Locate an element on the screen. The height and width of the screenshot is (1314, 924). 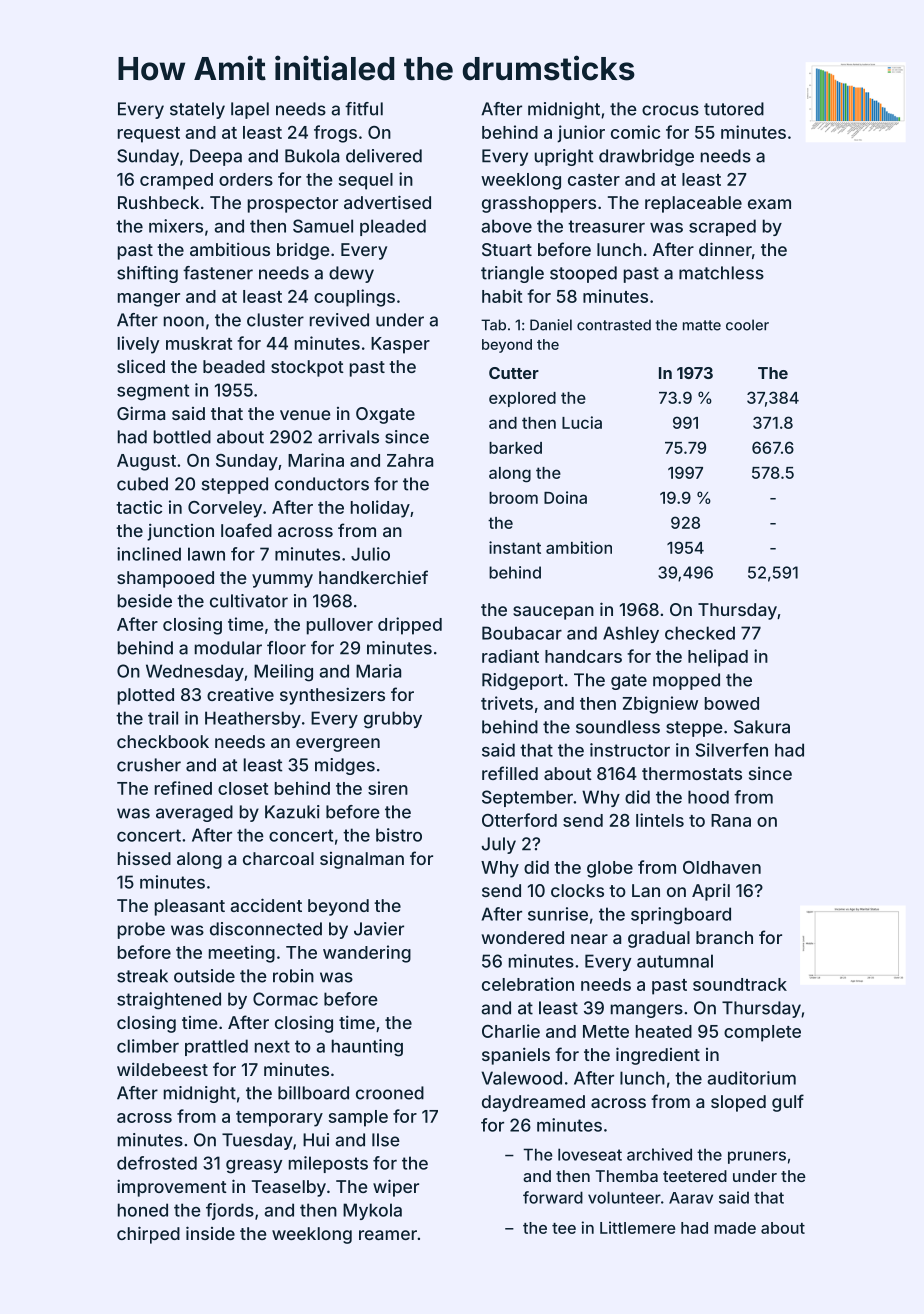
treasurer is located at coordinates (606, 226).
